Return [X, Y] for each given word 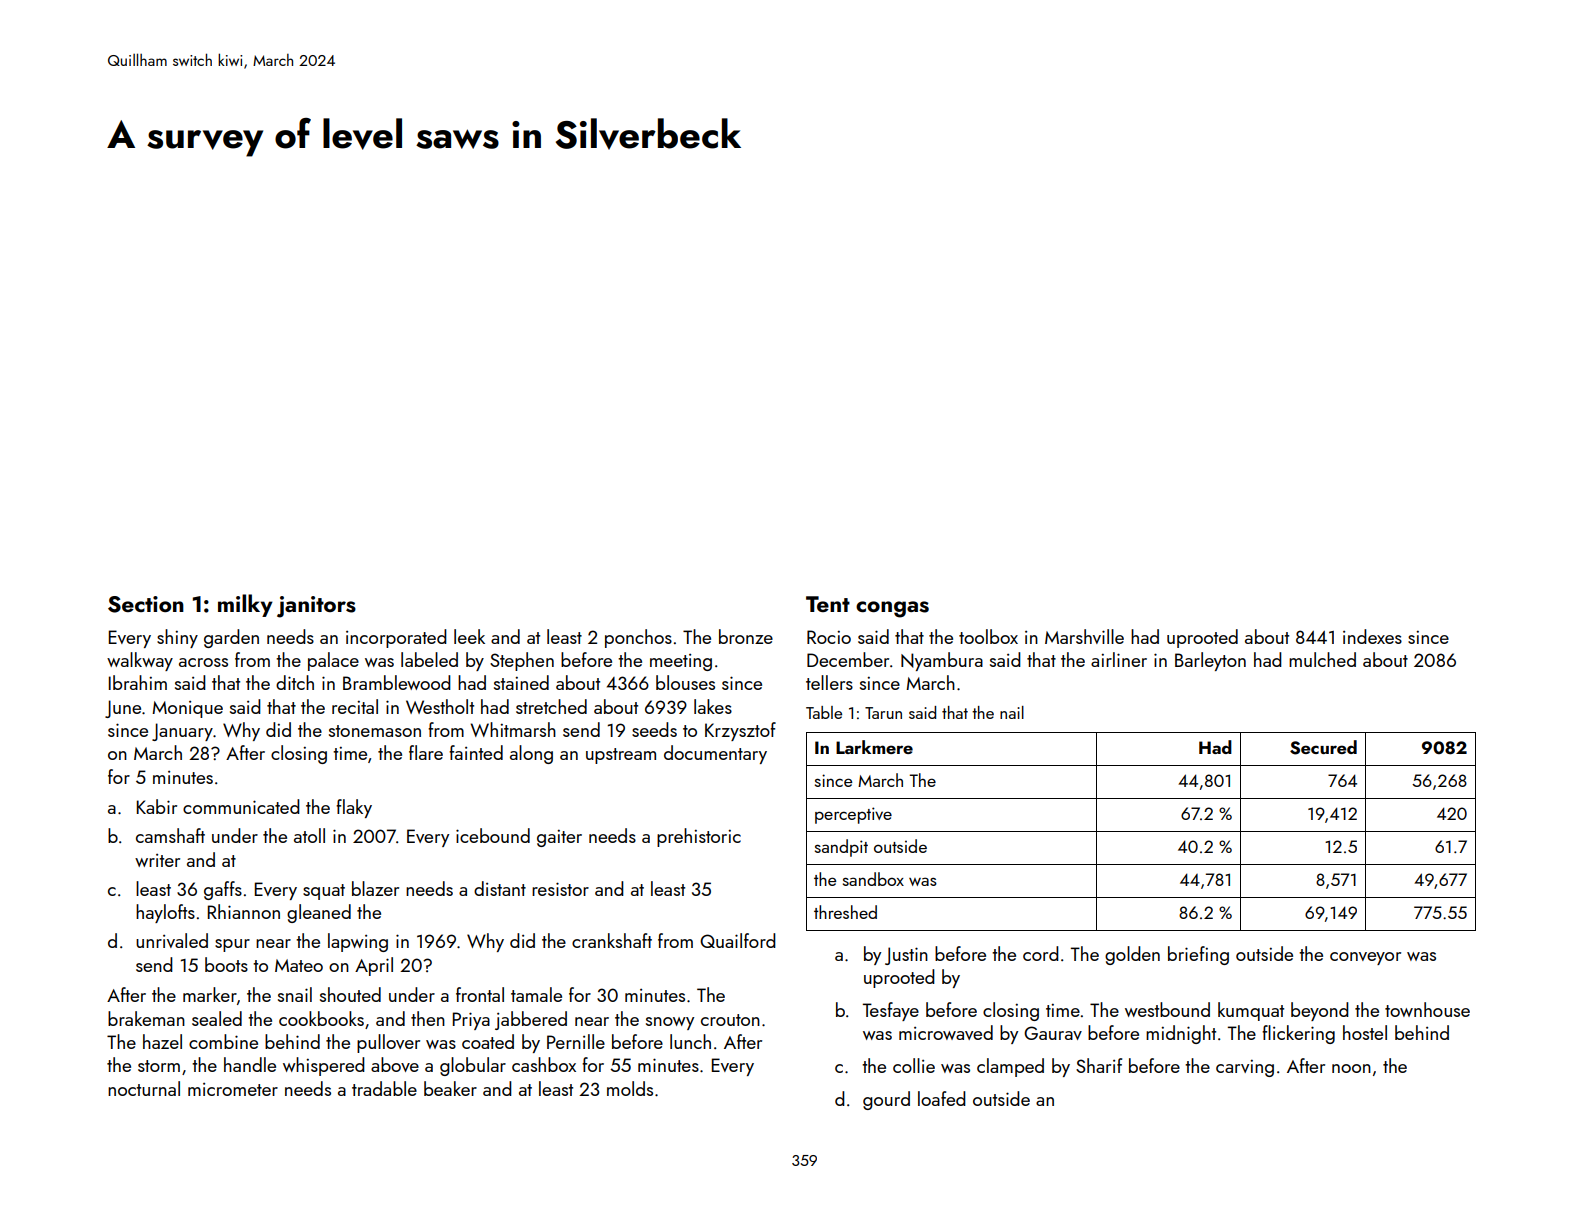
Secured [1323, 747]
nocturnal [144, 1088]
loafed [942, 1098]
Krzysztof [740, 731]
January [182, 732]
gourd [886, 1100]
